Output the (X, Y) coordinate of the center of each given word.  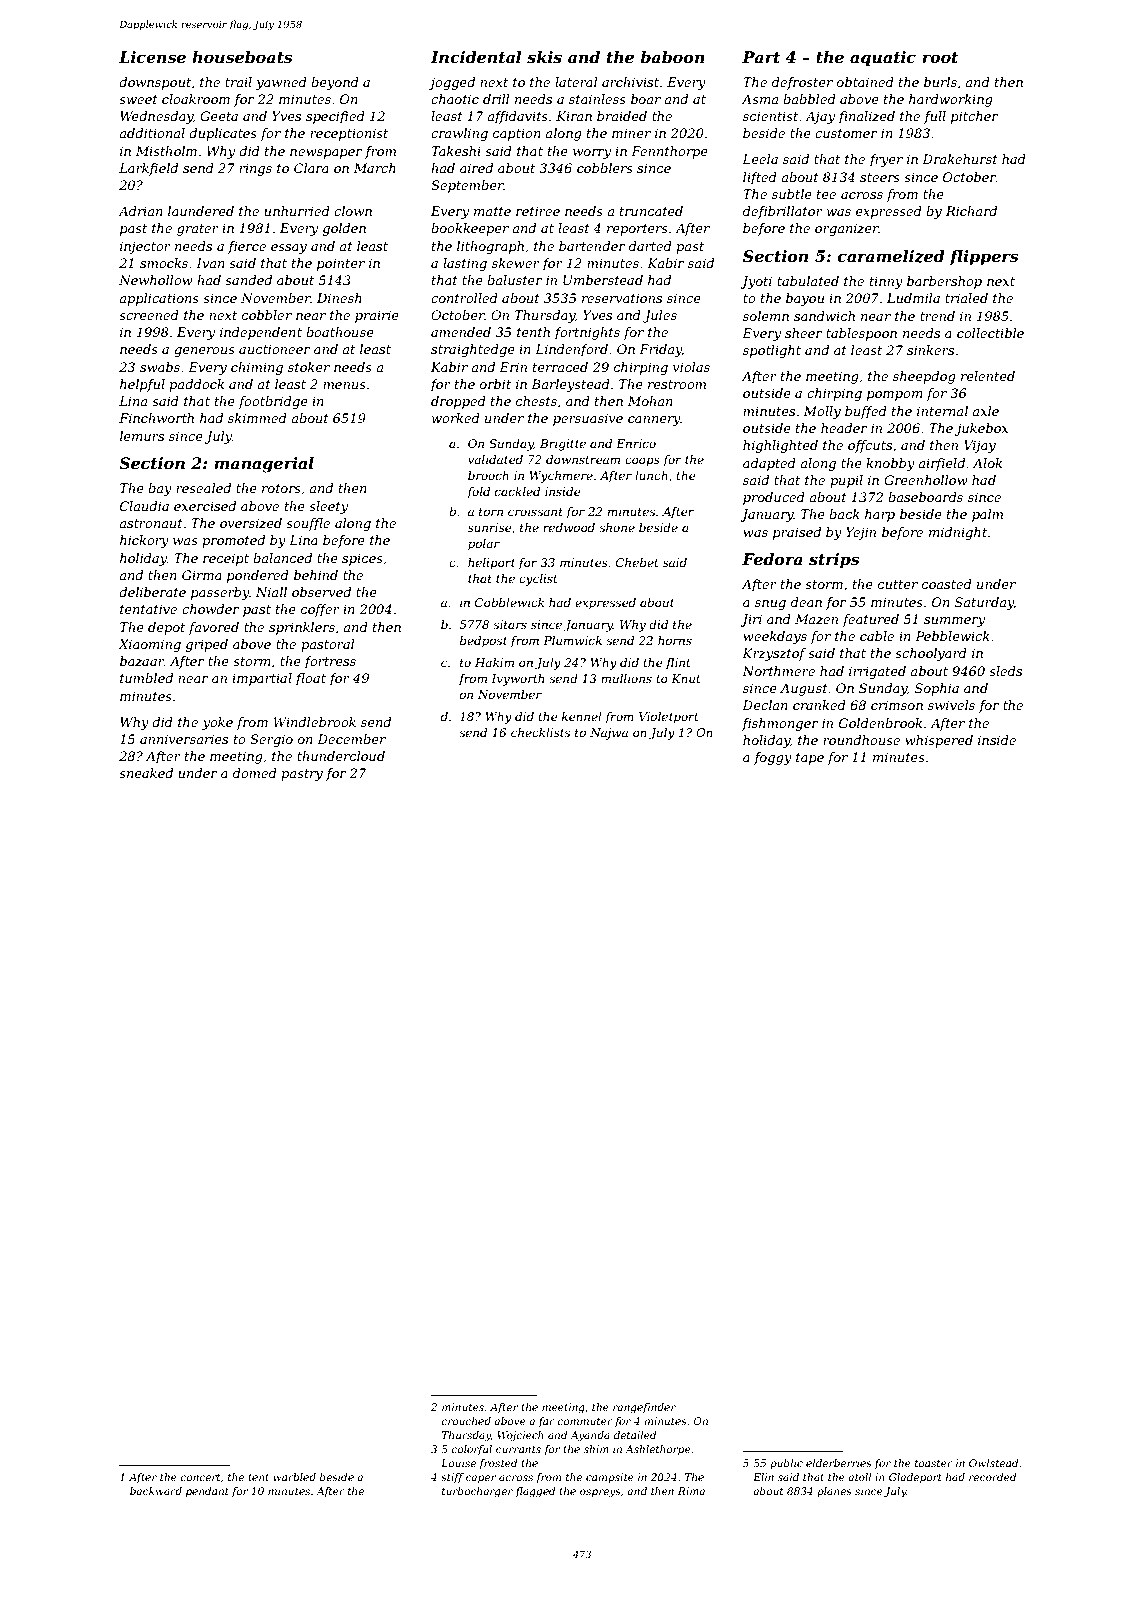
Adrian (140, 211)
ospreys (600, 1493)
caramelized (891, 256)
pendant (207, 1492)
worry (592, 154)
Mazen (816, 619)
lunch (651, 475)
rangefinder (644, 1408)
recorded (993, 1477)
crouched (466, 1421)
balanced (282, 558)
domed (255, 773)
